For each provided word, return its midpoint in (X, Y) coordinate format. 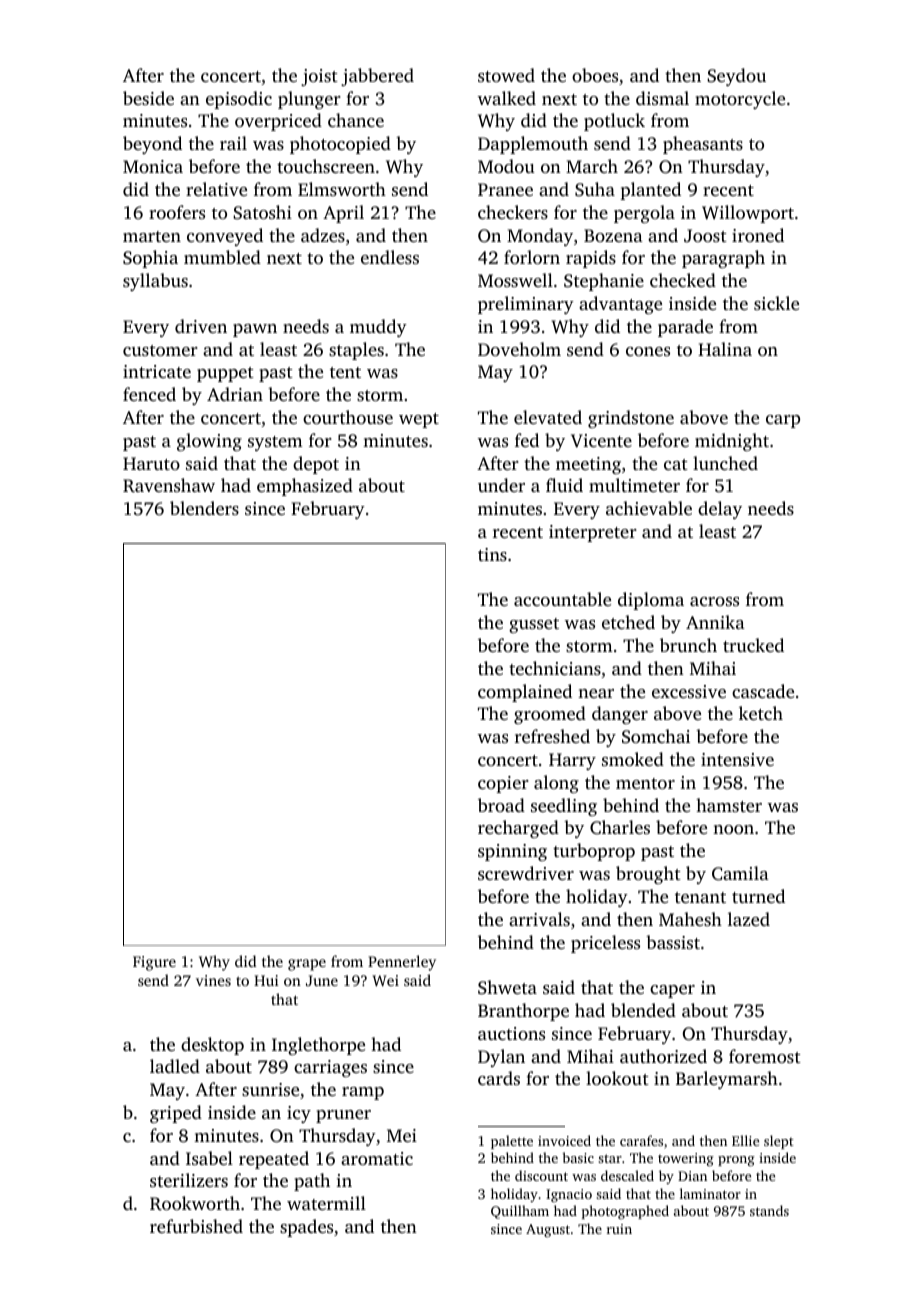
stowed (506, 75)
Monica (153, 166)
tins (492, 554)
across (714, 601)
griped (176, 1114)
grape (307, 965)
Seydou (736, 77)
